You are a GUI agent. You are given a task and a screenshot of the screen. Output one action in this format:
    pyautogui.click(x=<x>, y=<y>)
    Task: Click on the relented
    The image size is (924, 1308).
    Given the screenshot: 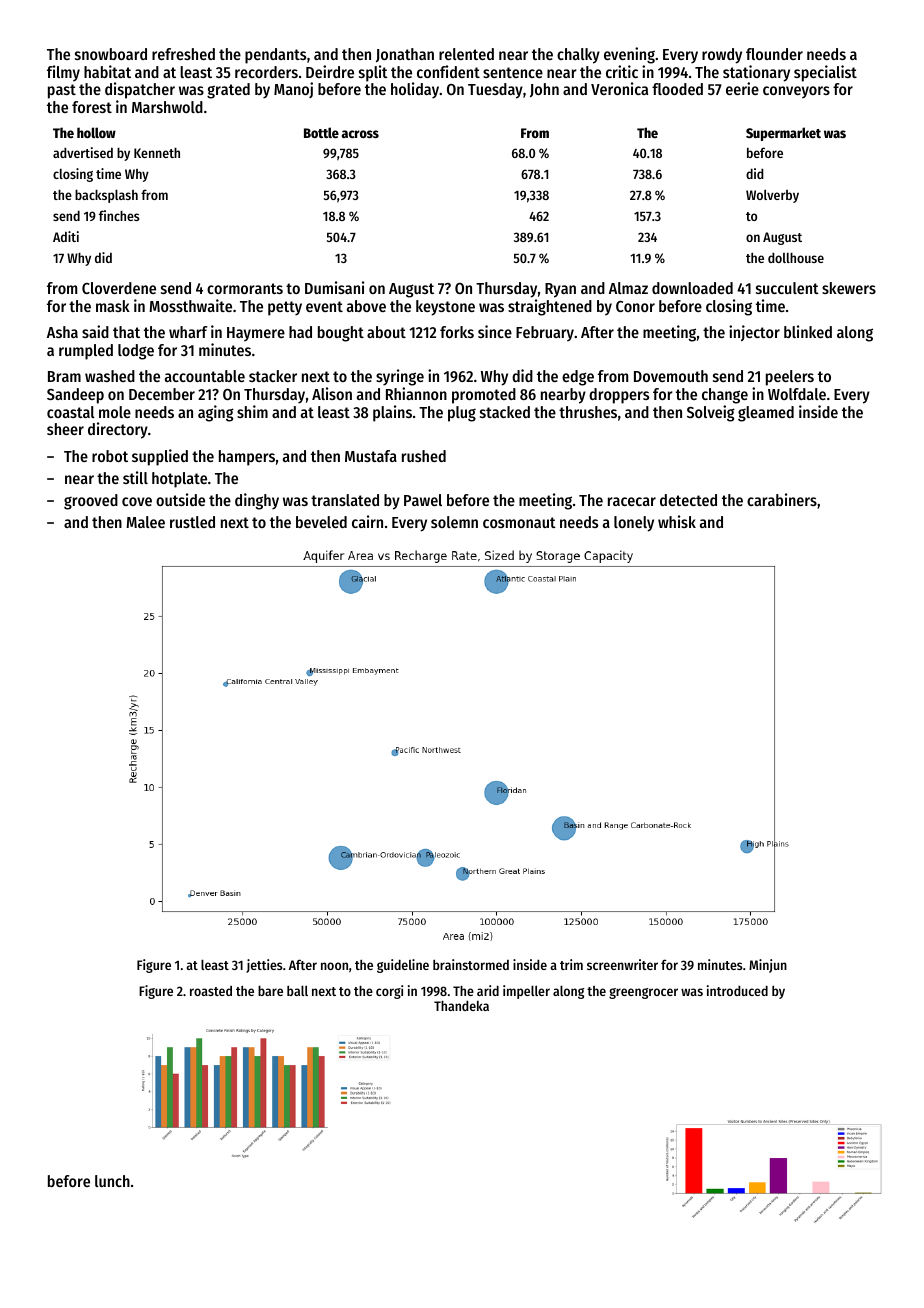 What is the action you would take?
    pyautogui.click(x=466, y=54)
